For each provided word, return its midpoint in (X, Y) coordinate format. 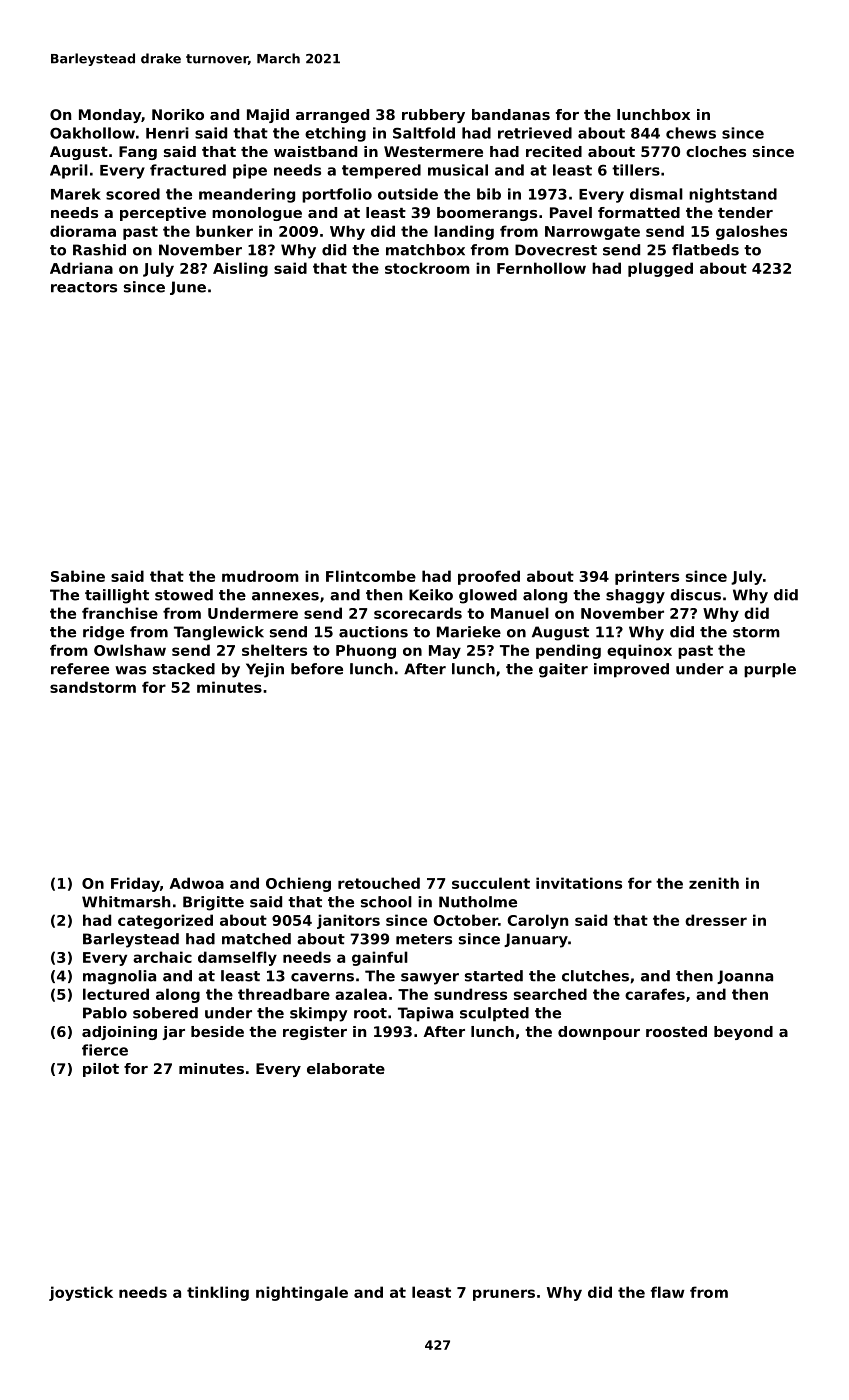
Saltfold (424, 133)
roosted (676, 1031)
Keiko (431, 595)
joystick (81, 1293)
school (386, 902)
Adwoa (197, 883)
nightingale (302, 1293)
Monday (110, 116)
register (315, 1033)
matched (256, 939)
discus (695, 595)
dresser (716, 920)
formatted (639, 212)
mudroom (260, 576)
